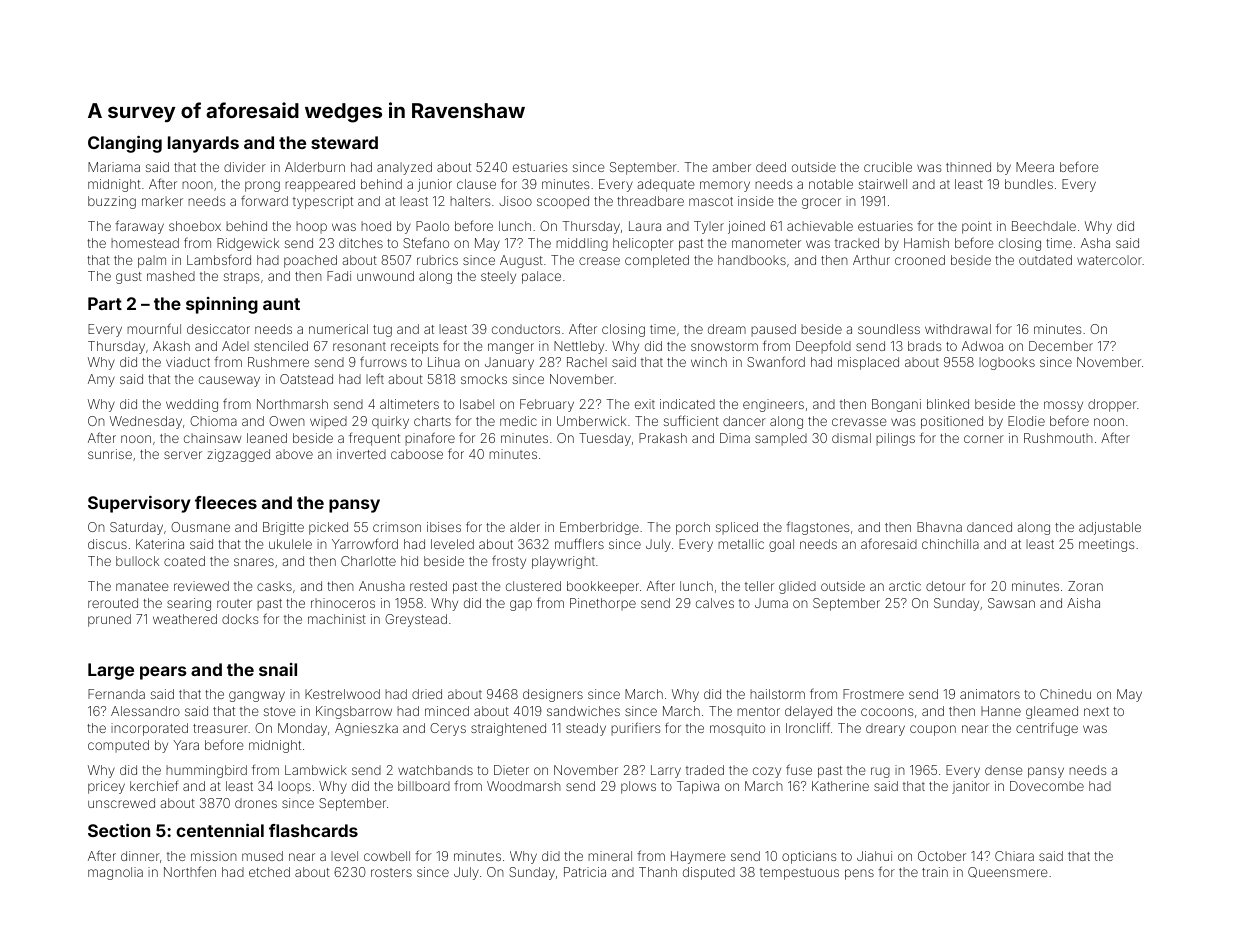 The height and width of the screenshot is (952, 1233). What do you see at coordinates (817, 528) in the screenshot?
I see `flagstones` at bounding box center [817, 528].
